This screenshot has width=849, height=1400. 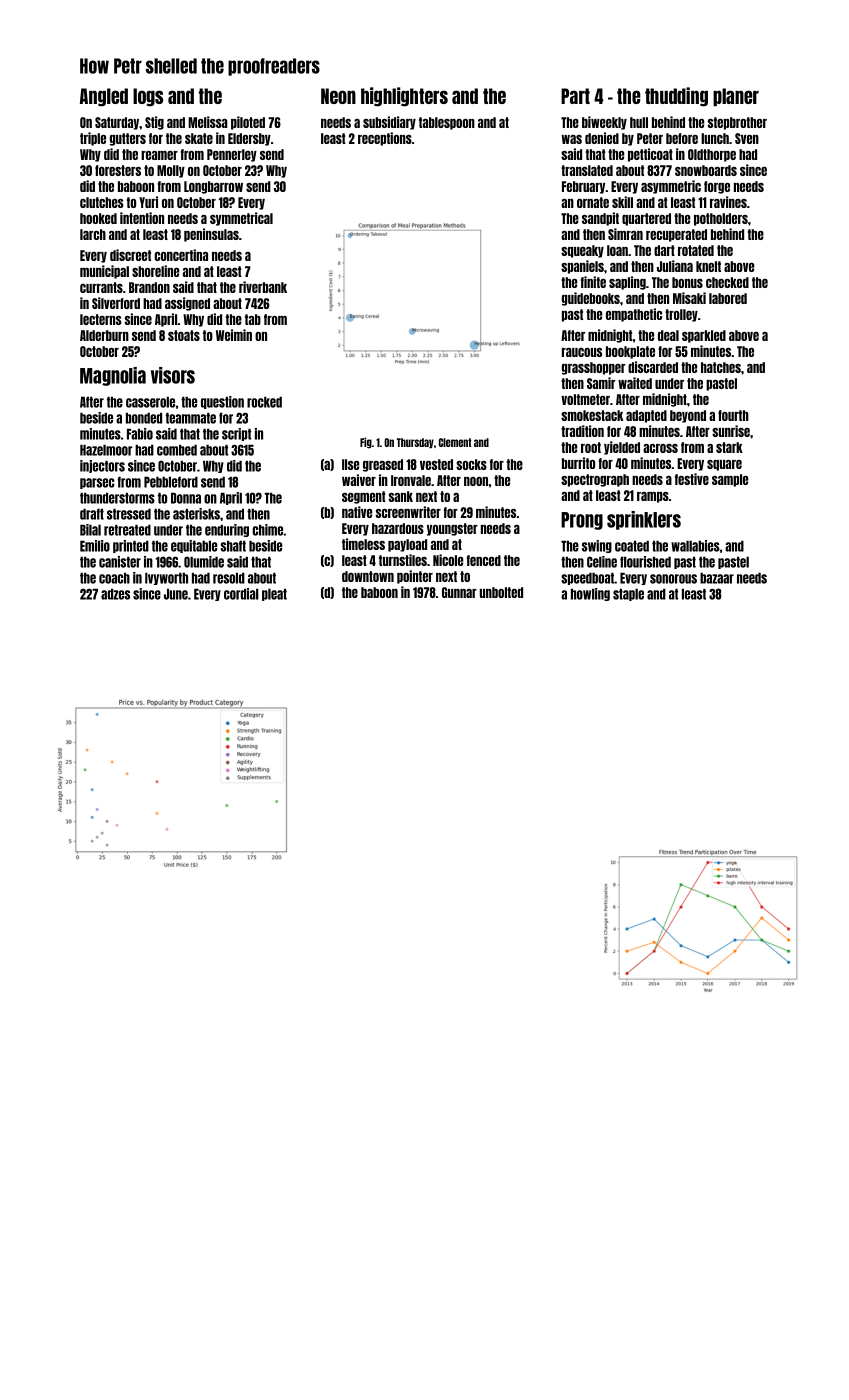 I want to click on hatches, so click(x=721, y=367).
